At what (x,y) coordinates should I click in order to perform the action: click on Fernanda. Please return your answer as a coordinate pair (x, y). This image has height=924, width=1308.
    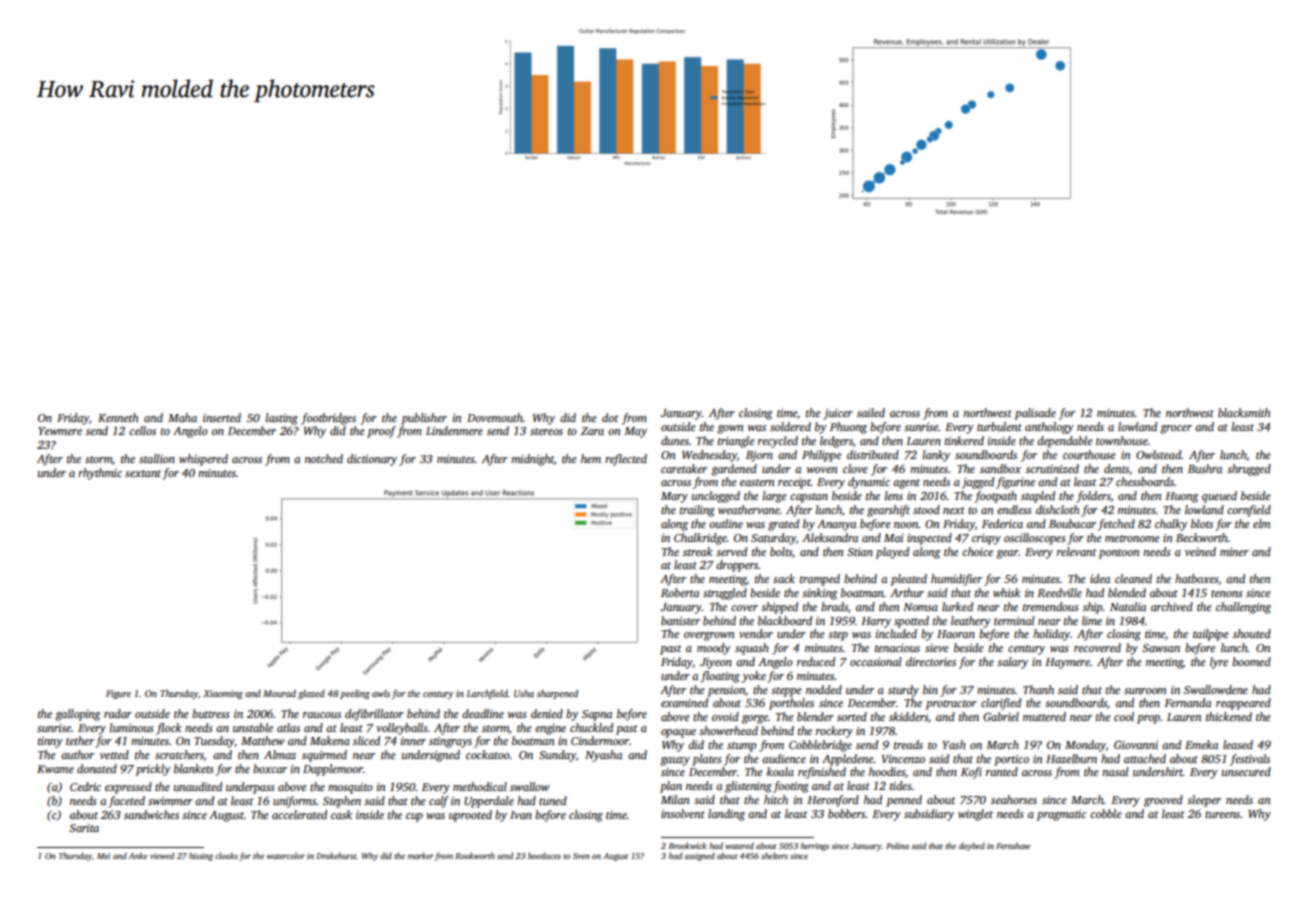
    Looking at the image, I should click on (1187, 702).
